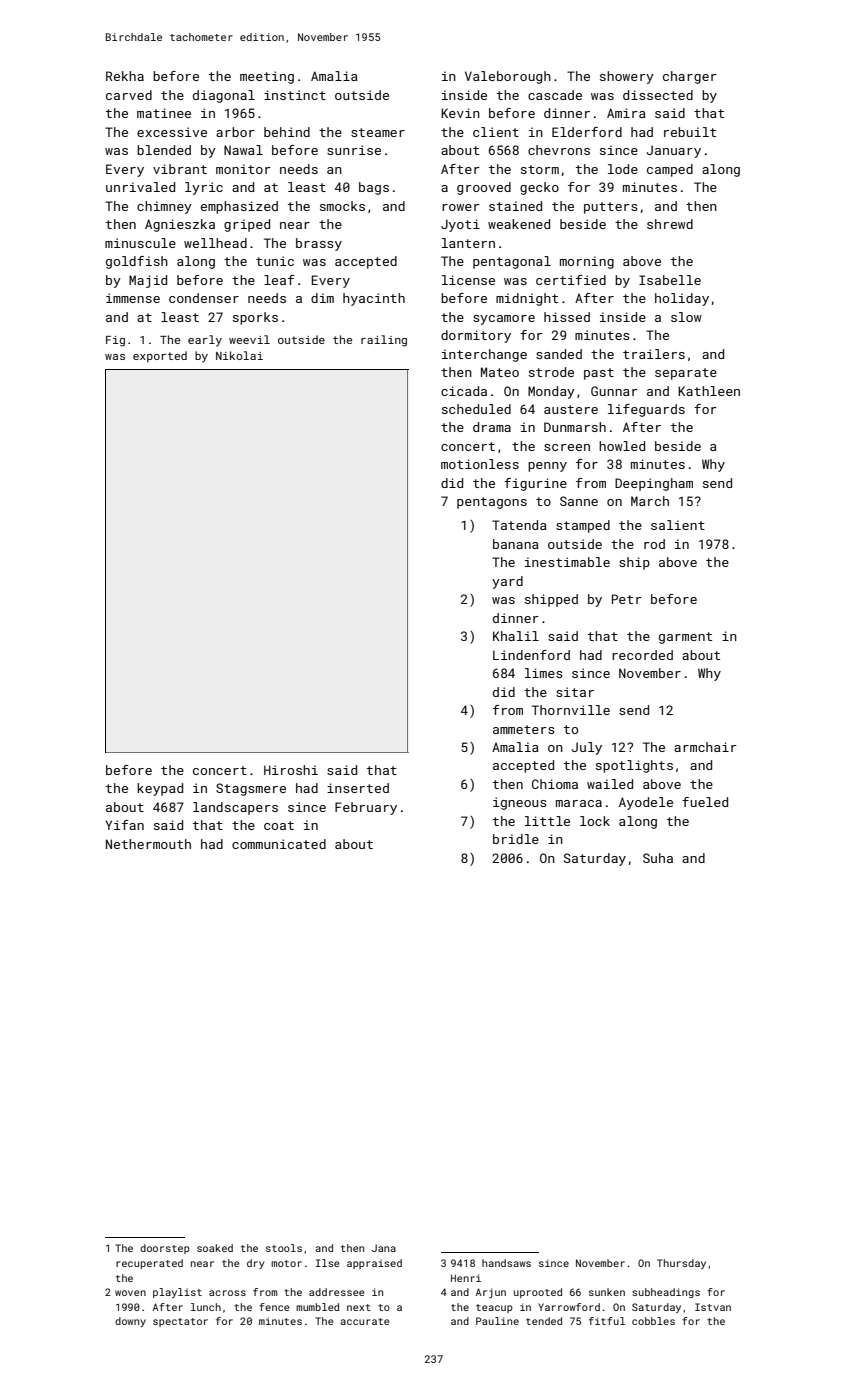  What do you see at coordinates (384, 1248) in the page?
I see `Jana` at bounding box center [384, 1248].
